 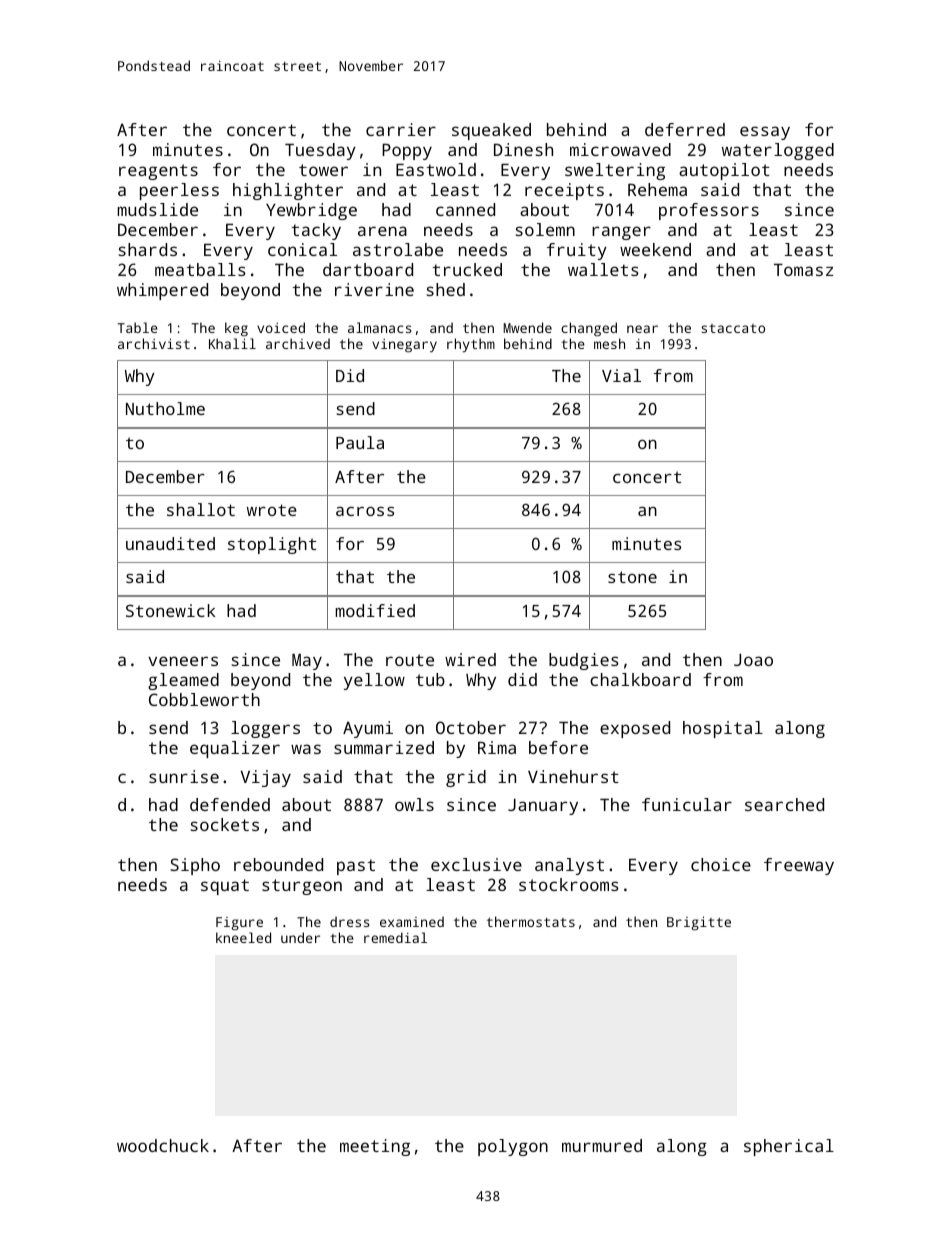 I want to click on professors, so click(x=709, y=211).
